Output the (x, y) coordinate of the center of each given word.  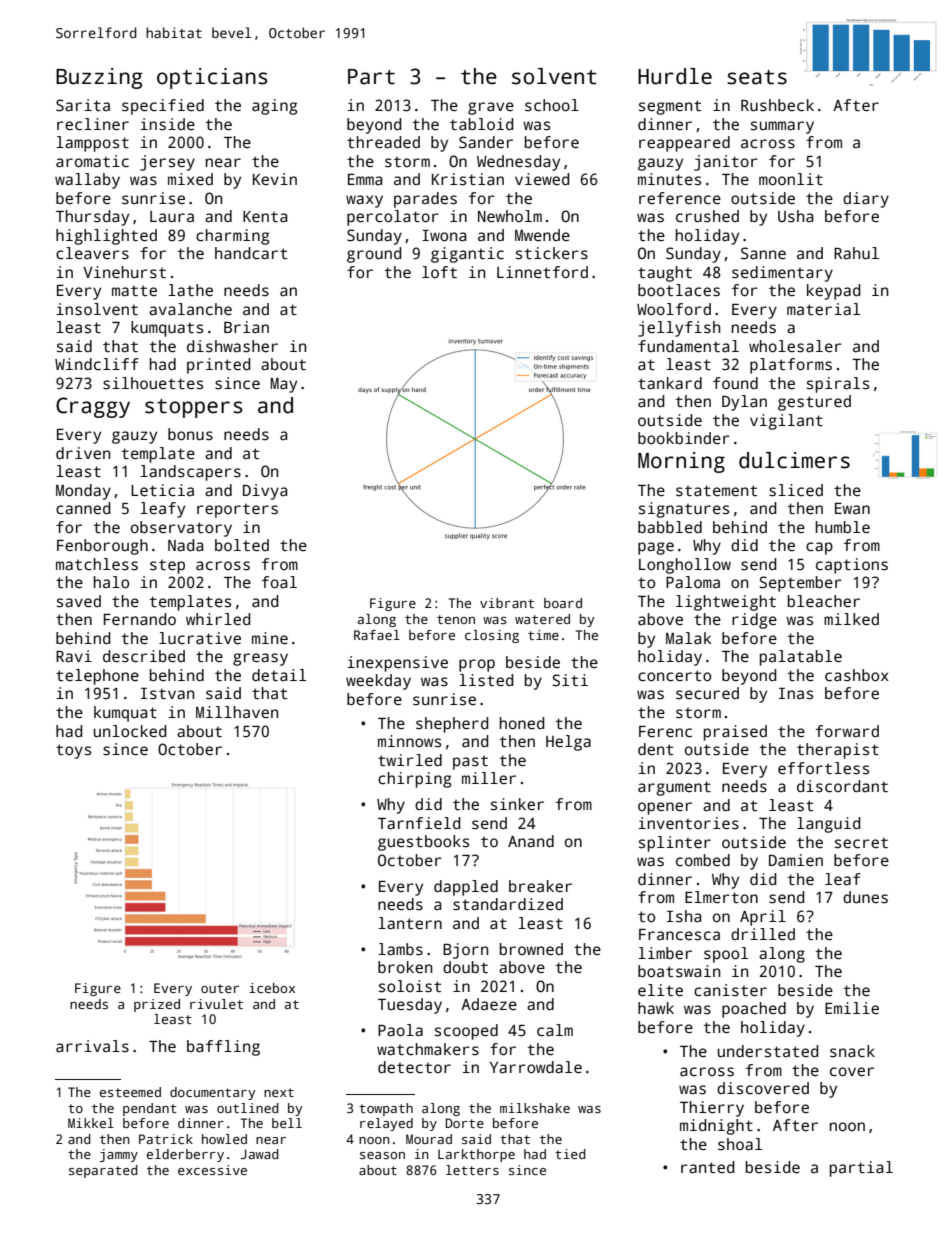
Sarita (83, 105)
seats (757, 77)
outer (220, 988)
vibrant (507, 603)
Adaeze (489, 1004)
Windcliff (97, 364)
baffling (223, 1048)
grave (491, 108)
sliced (796, 490)
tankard (670, 383)
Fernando (140, 619)
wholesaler (795, 346)
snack (852, 1051)
